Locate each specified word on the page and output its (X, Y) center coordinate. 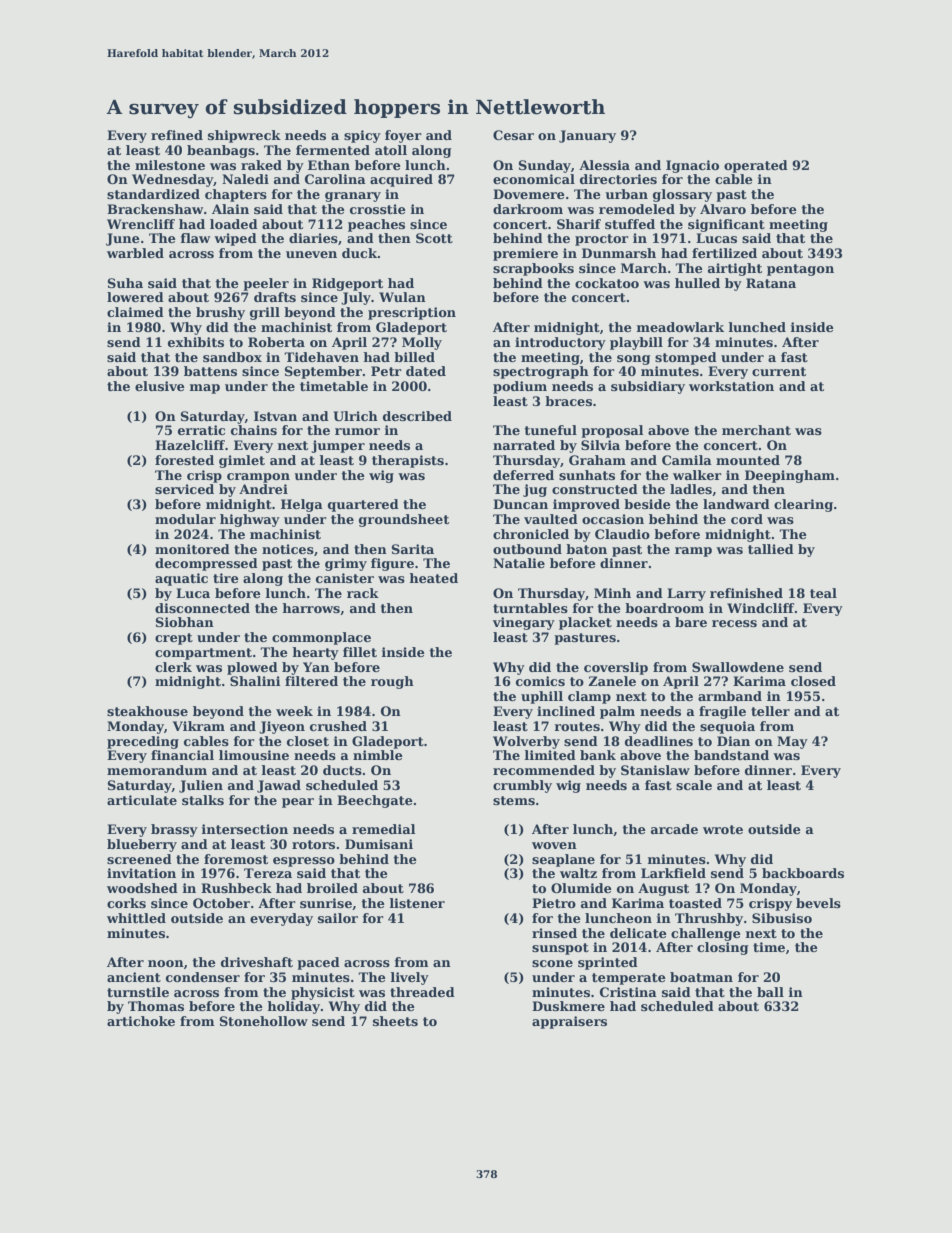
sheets (395, 1021)
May (792, 742)
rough (392, 682)
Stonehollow (264, 1021)
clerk (173, 667)
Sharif (579, 224)
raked (261, 165)
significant (726, 225)
